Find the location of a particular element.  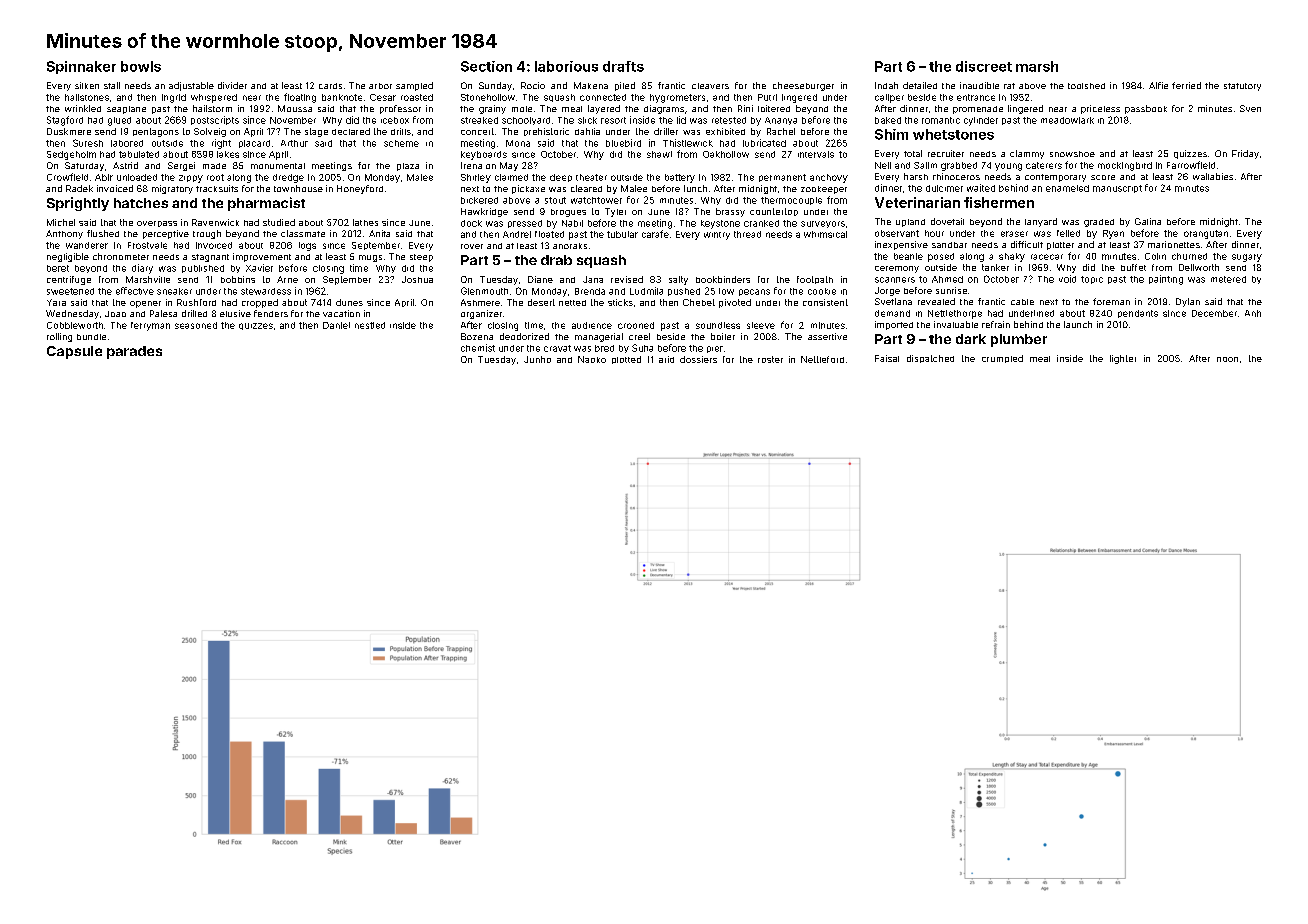

recruiter is located at coordinates (946, 153).
